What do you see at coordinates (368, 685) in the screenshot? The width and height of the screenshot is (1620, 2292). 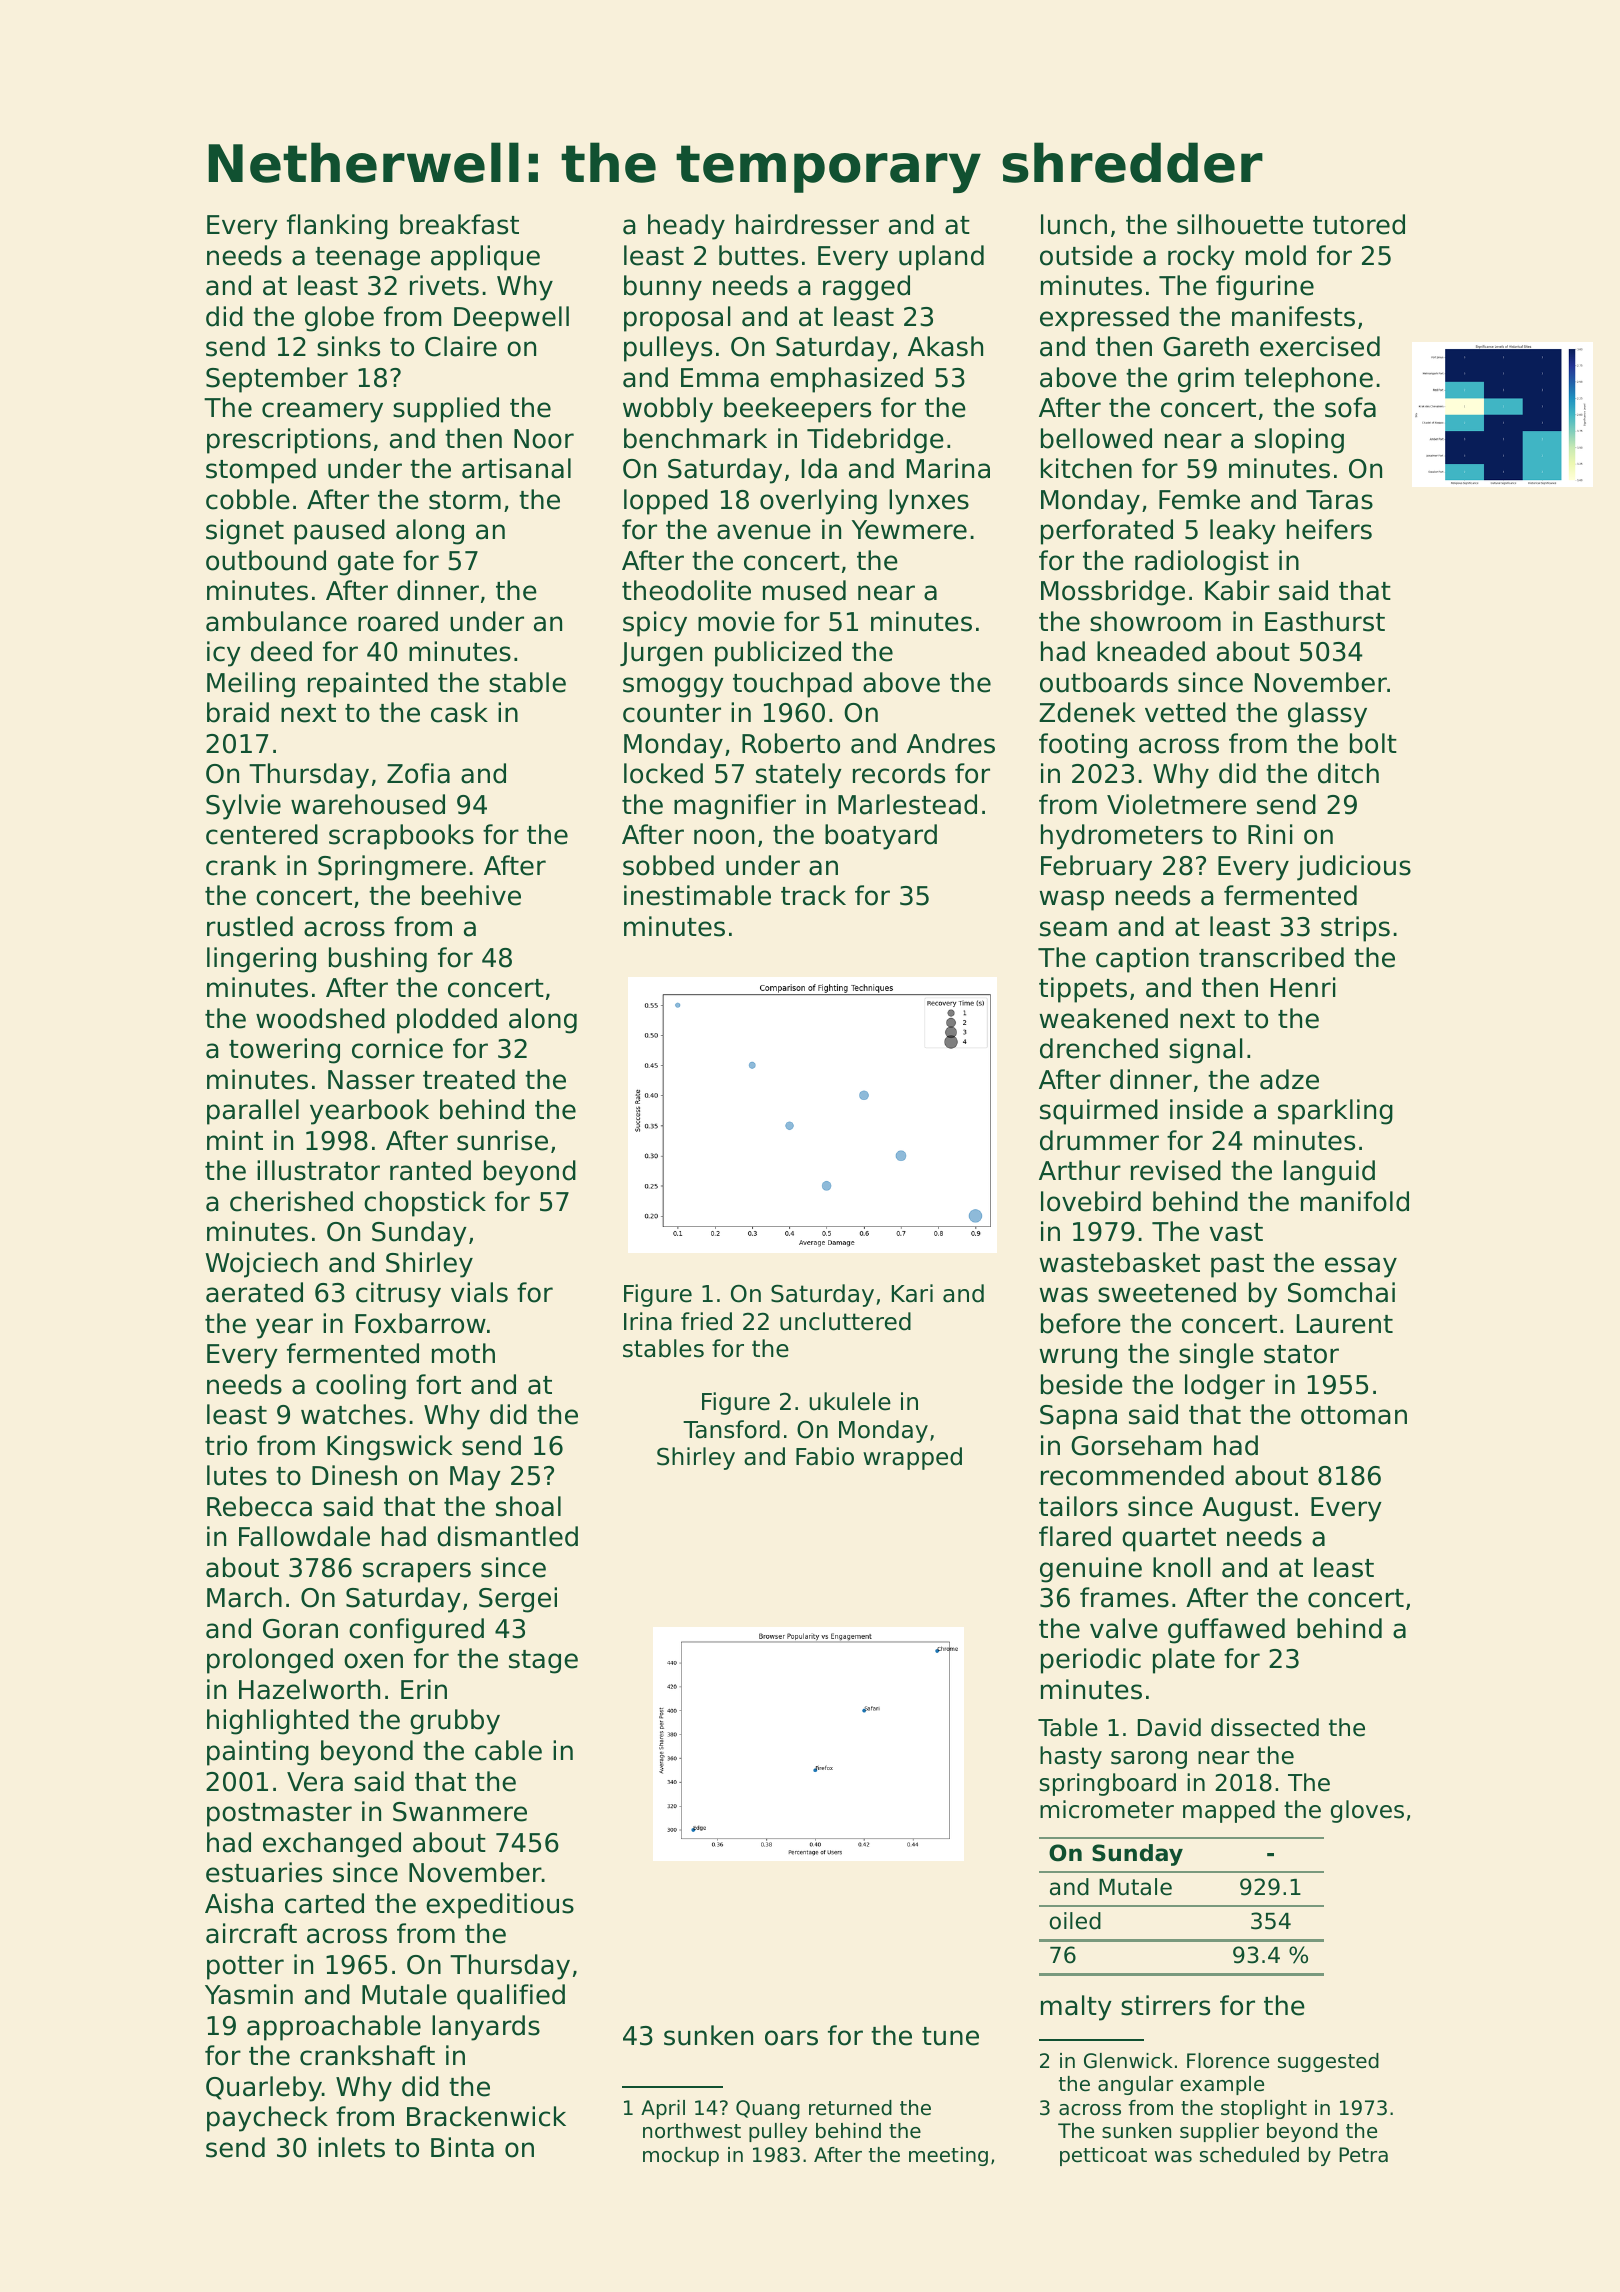 I see `repainted` at bounding box center [368, 685].
